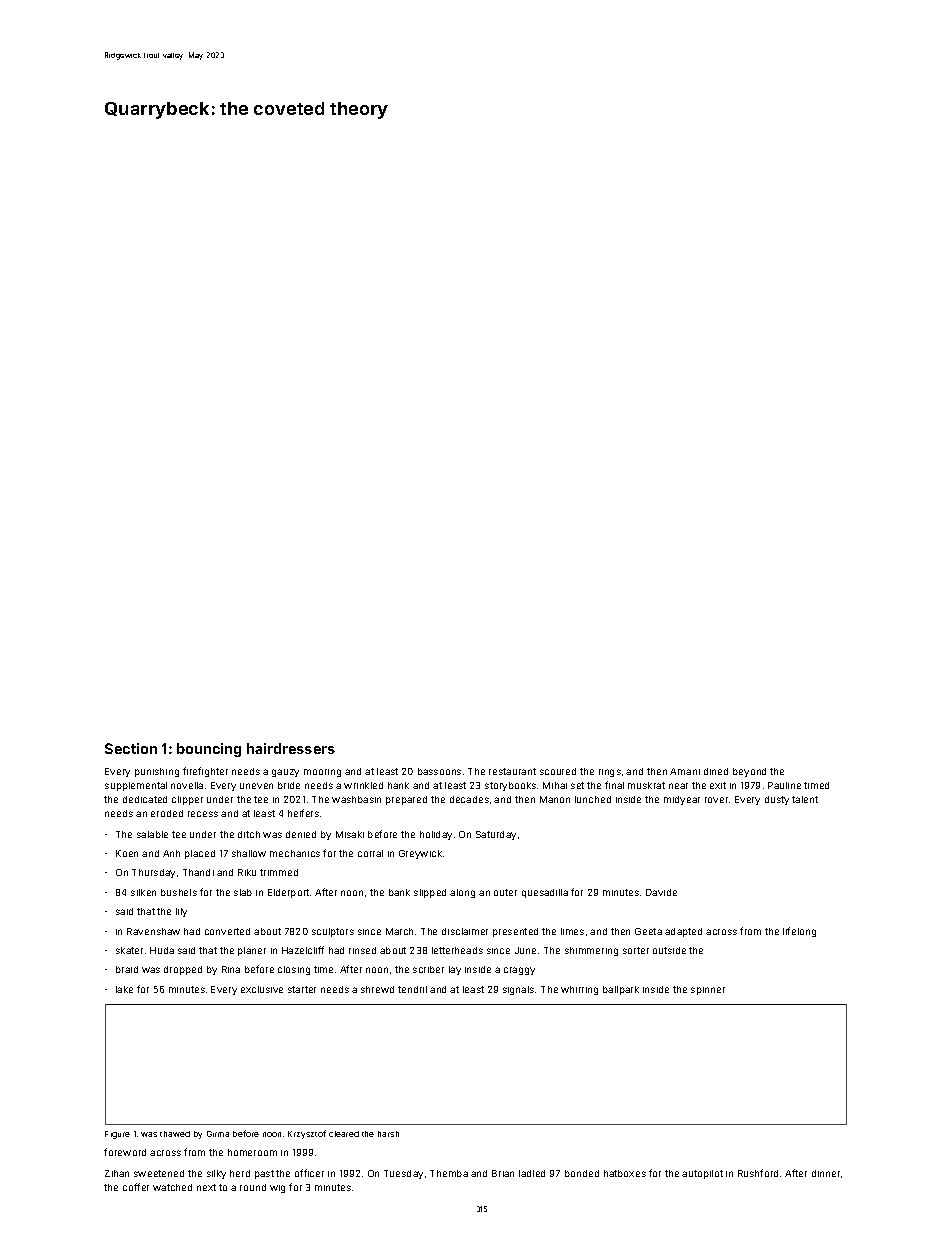 Image resolution: width=952 pixels, height=1233 pixels. Describe the element at coordinates (749, 772) in the page. I see `beyond` at that location.
